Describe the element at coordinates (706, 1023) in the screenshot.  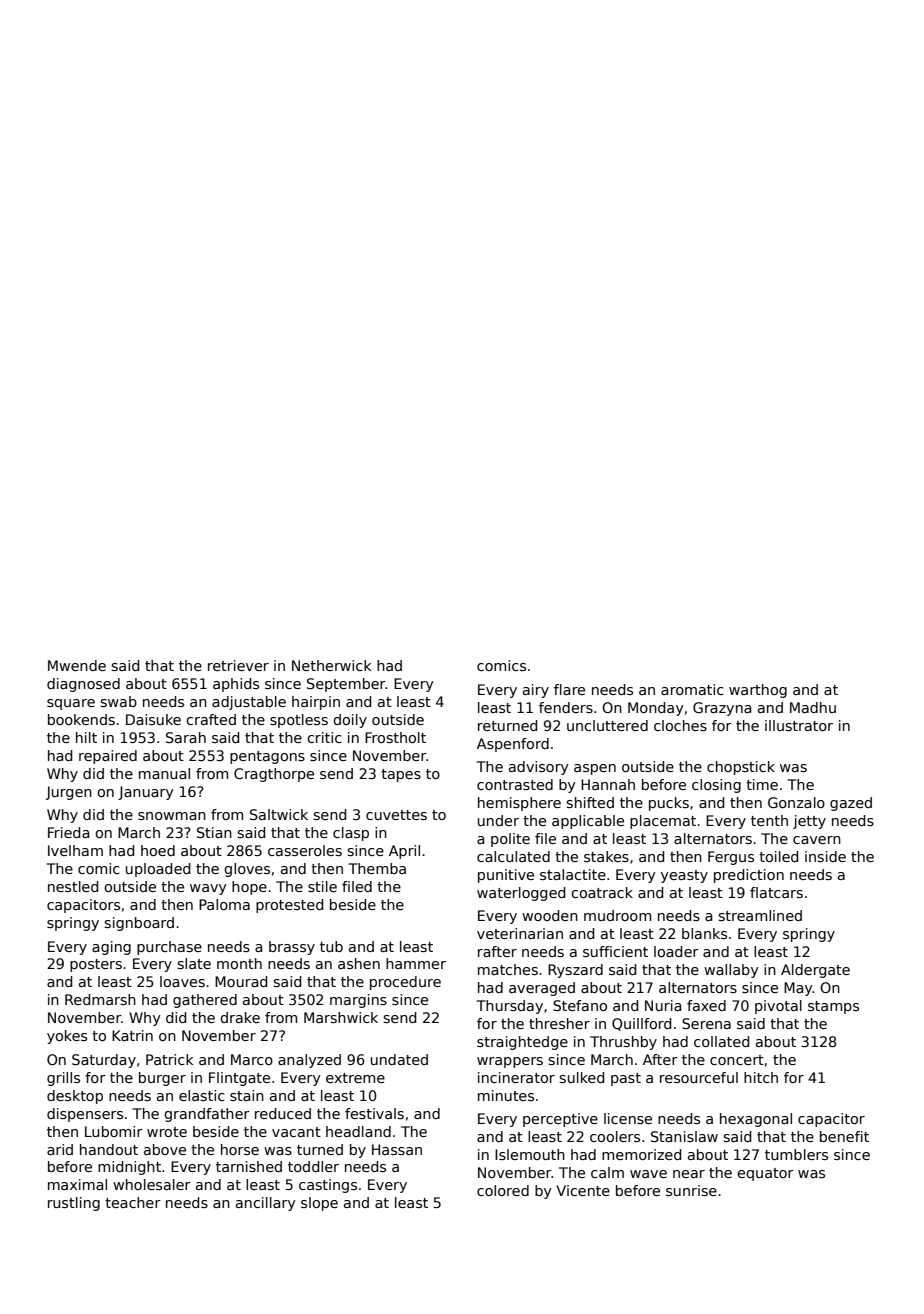
I see `Serena` at that location.
